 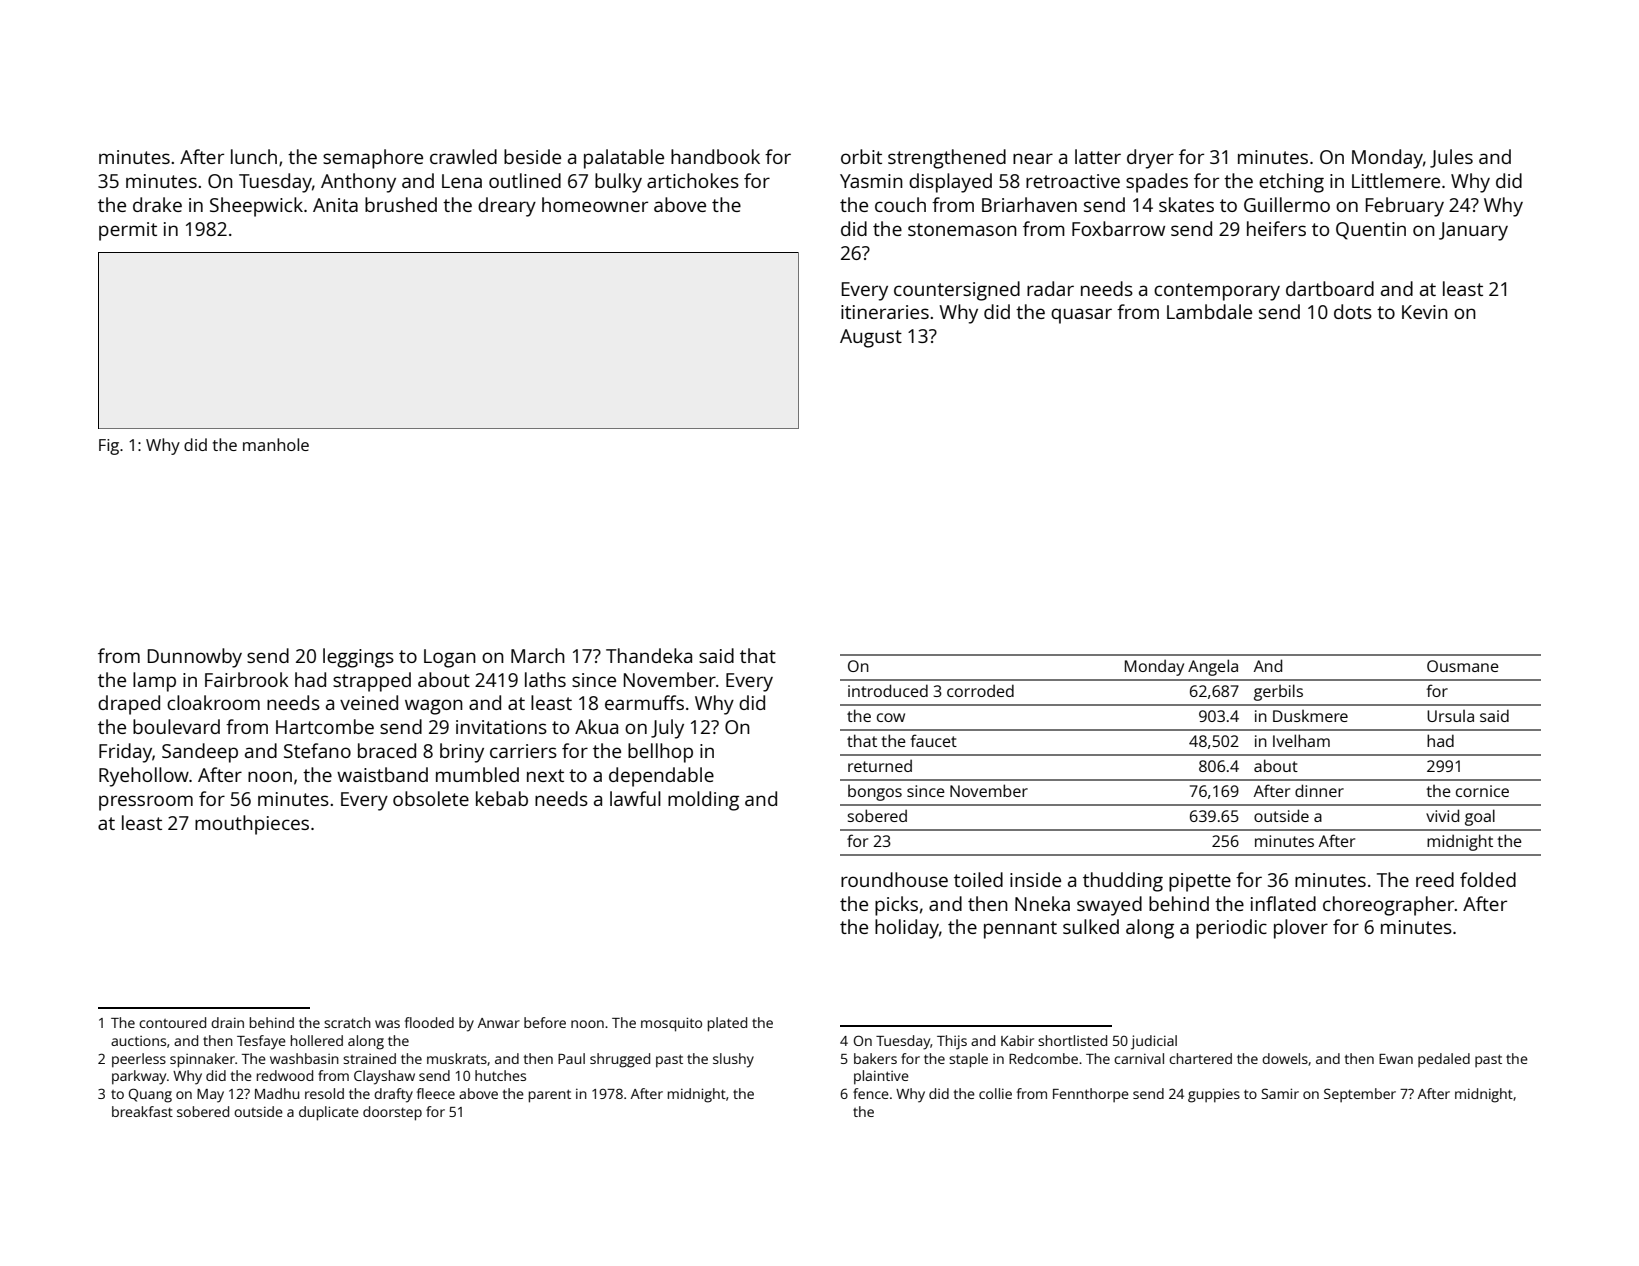 What do you see at coordinates (463, 156) in the screenshot?
I see `crawled` at bounding box center [463, 156].
